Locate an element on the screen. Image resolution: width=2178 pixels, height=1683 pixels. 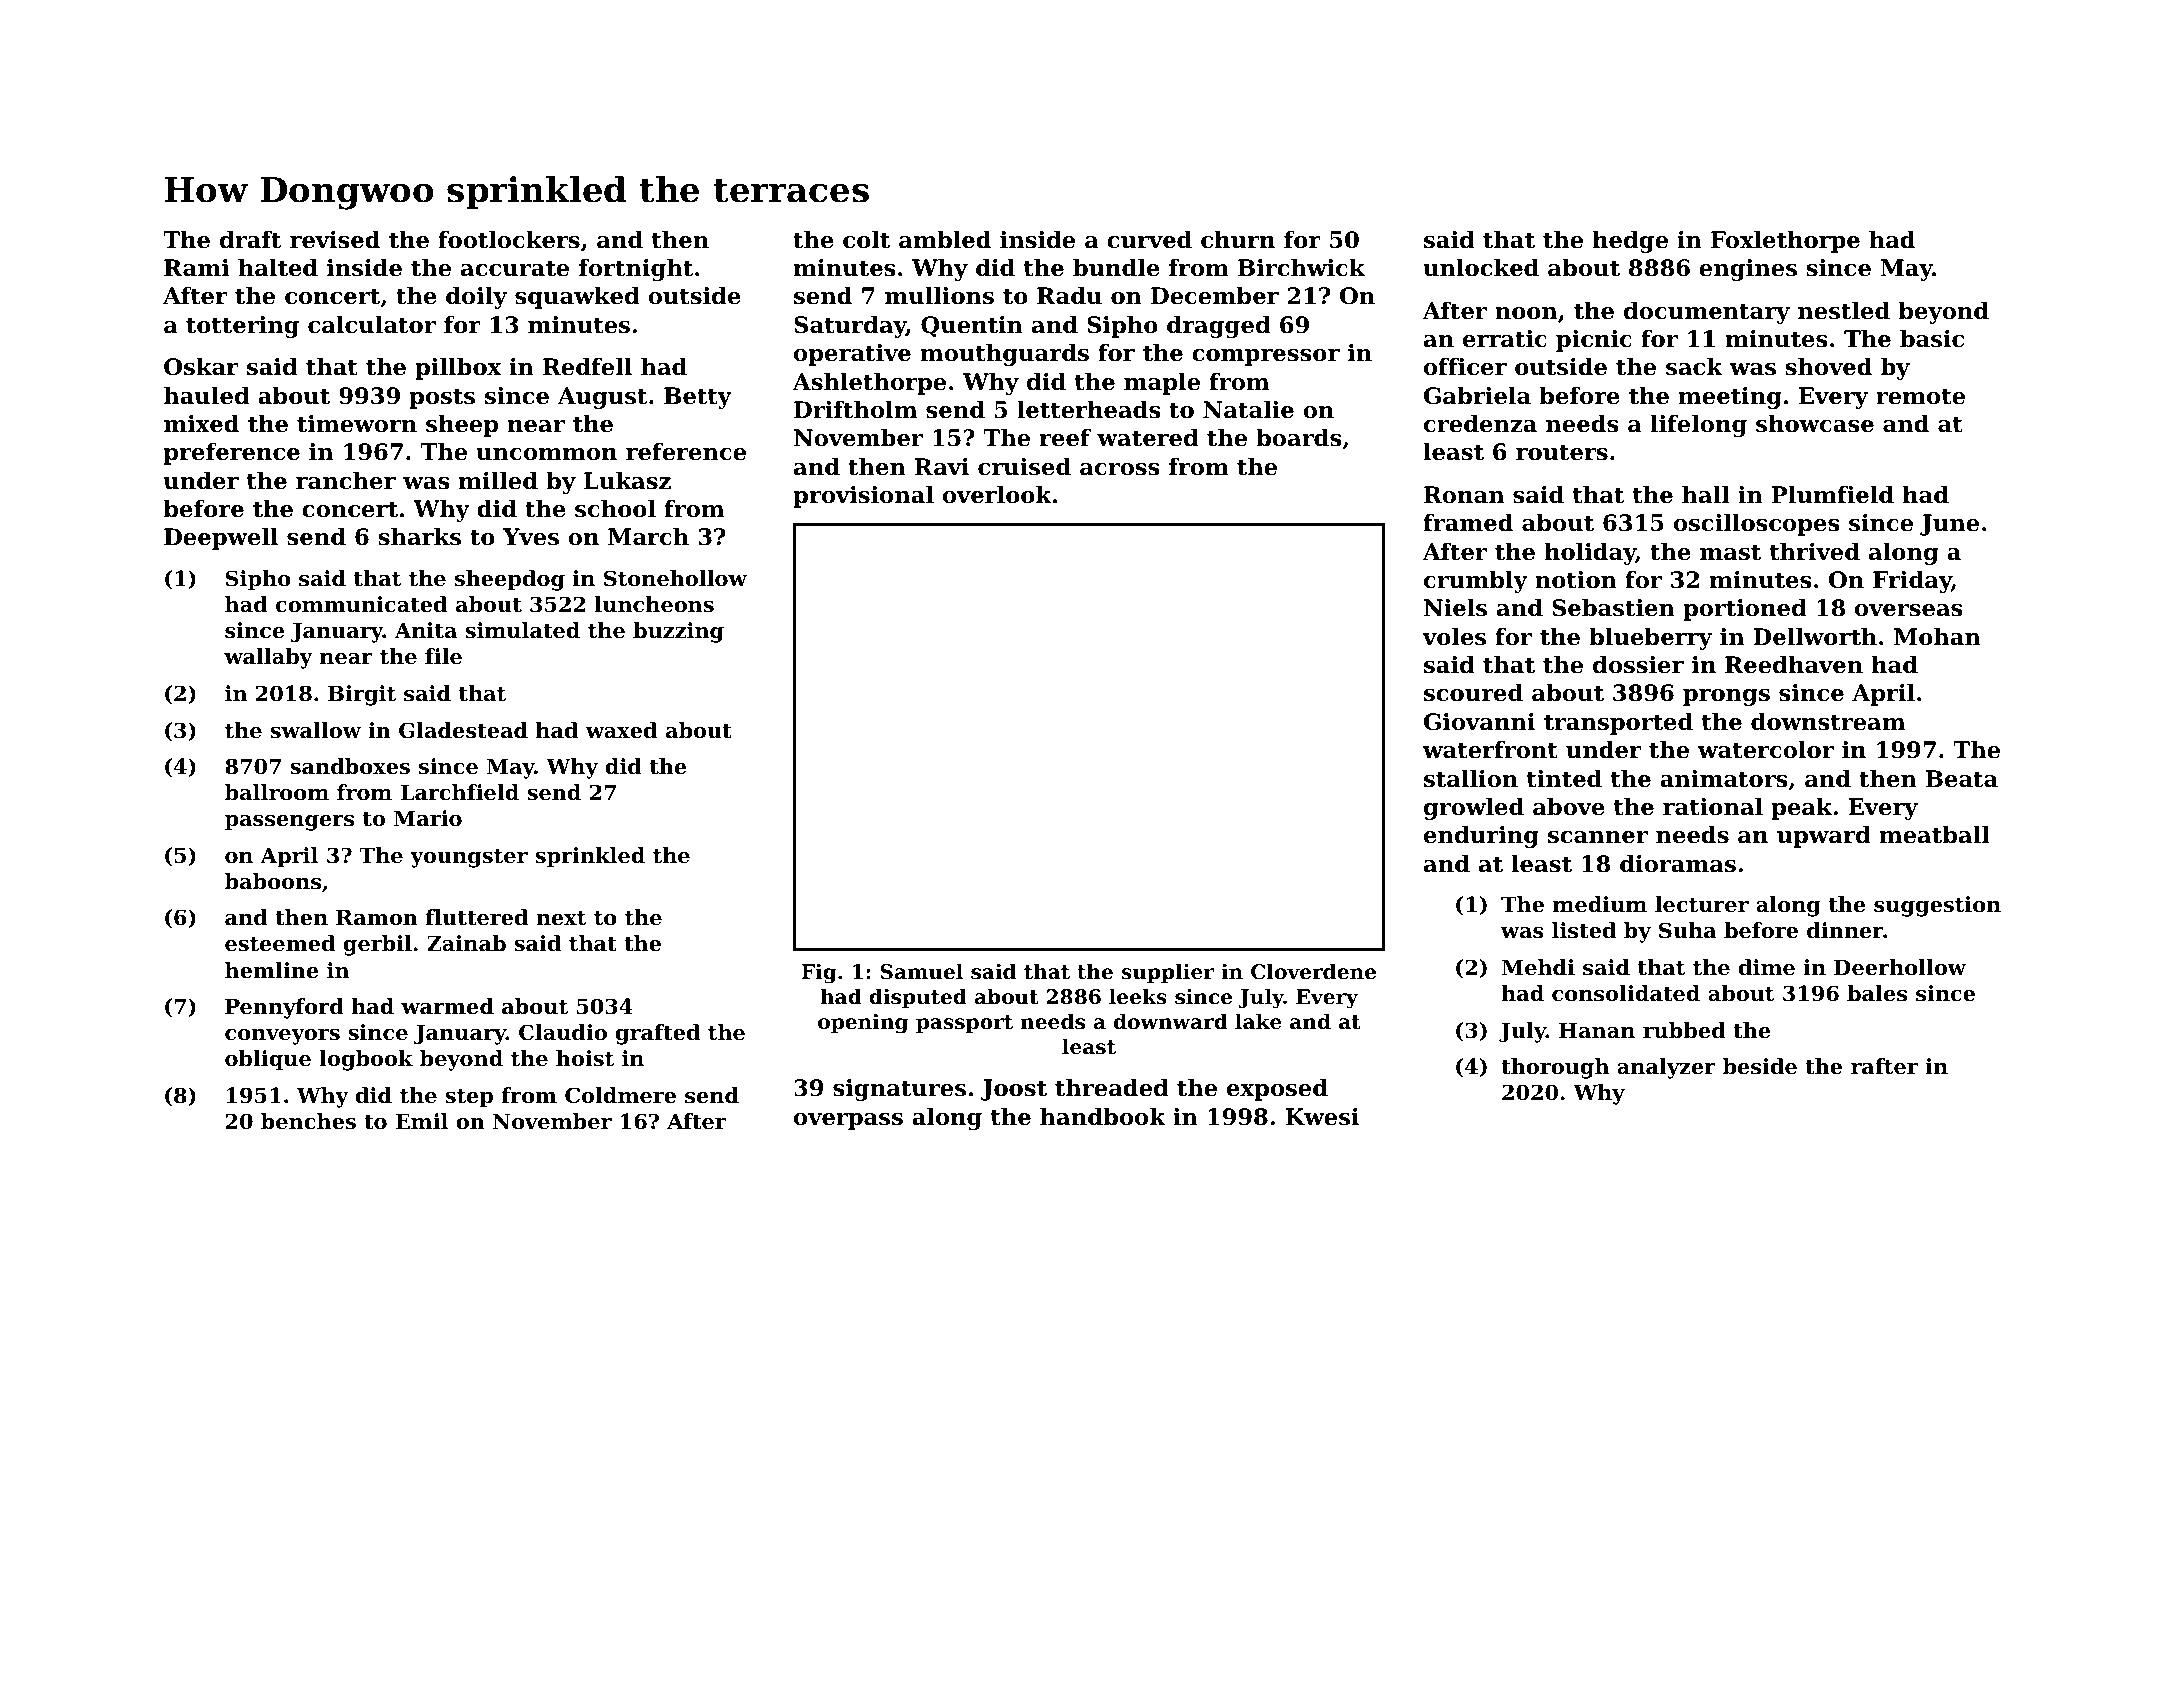
December is located at coordinates (1215, 296).
